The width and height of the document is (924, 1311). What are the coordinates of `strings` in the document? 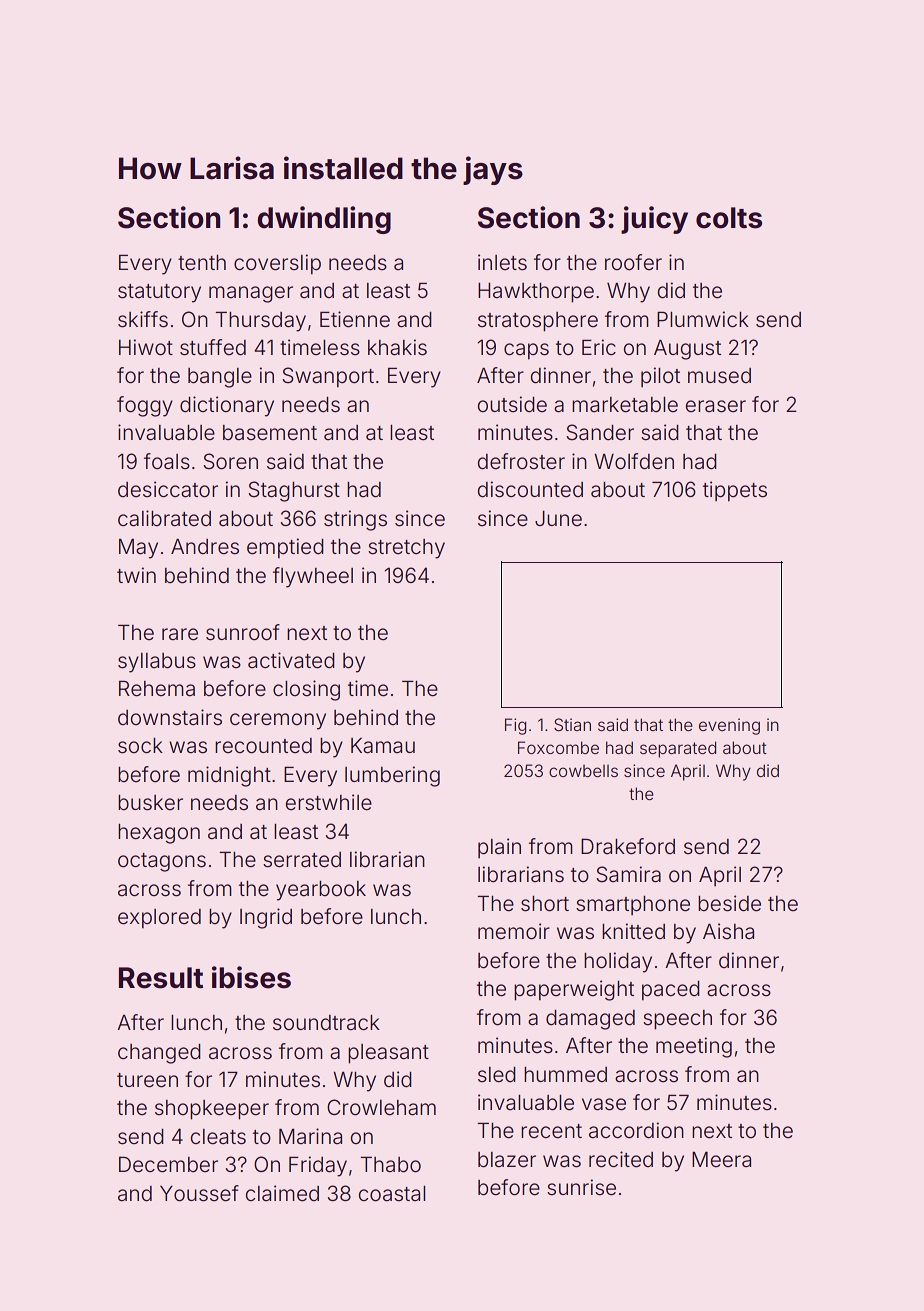 It's located at (355, 520).
